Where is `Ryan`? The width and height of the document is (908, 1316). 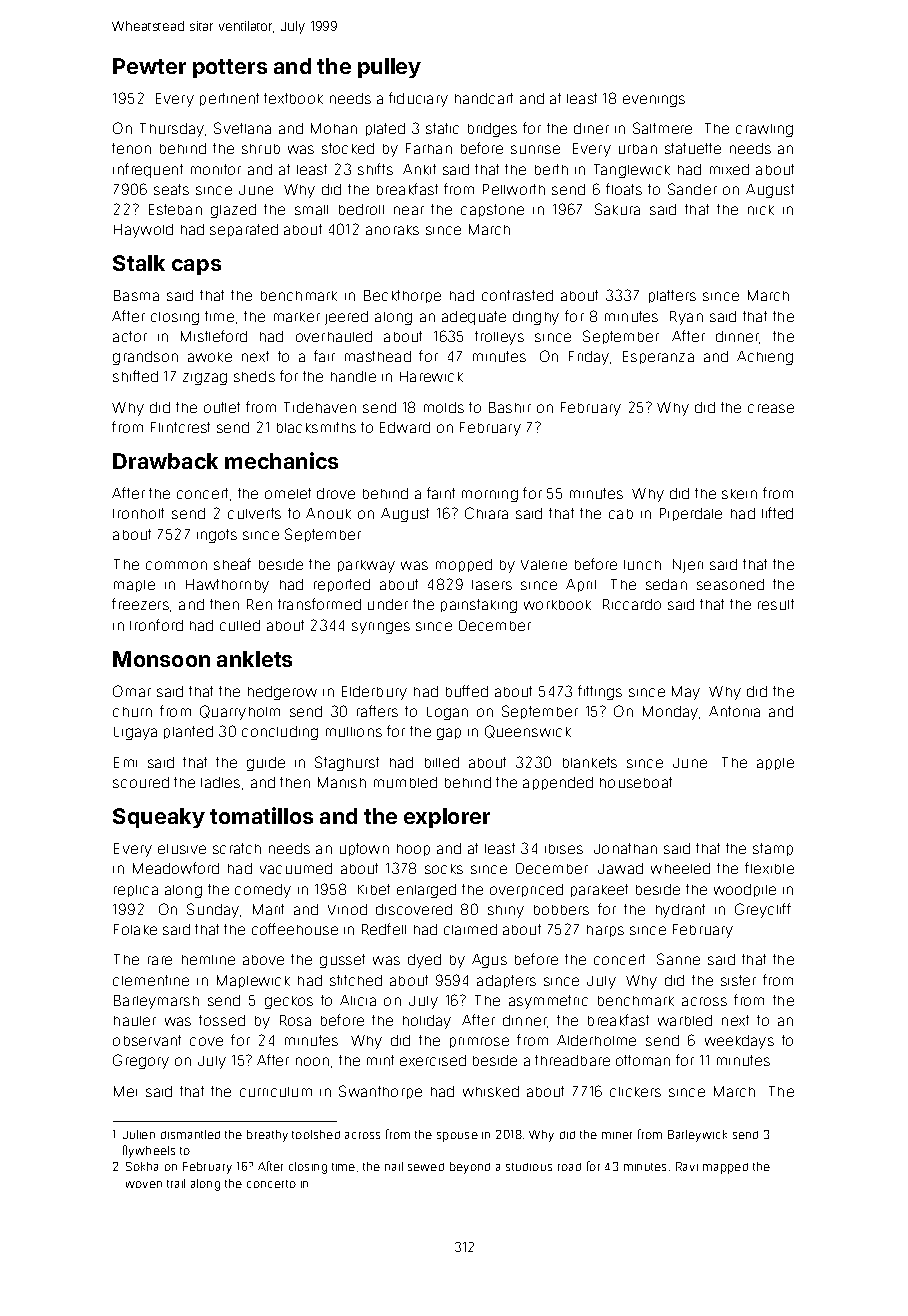
Ryan is located at coordinates (686, 318).
